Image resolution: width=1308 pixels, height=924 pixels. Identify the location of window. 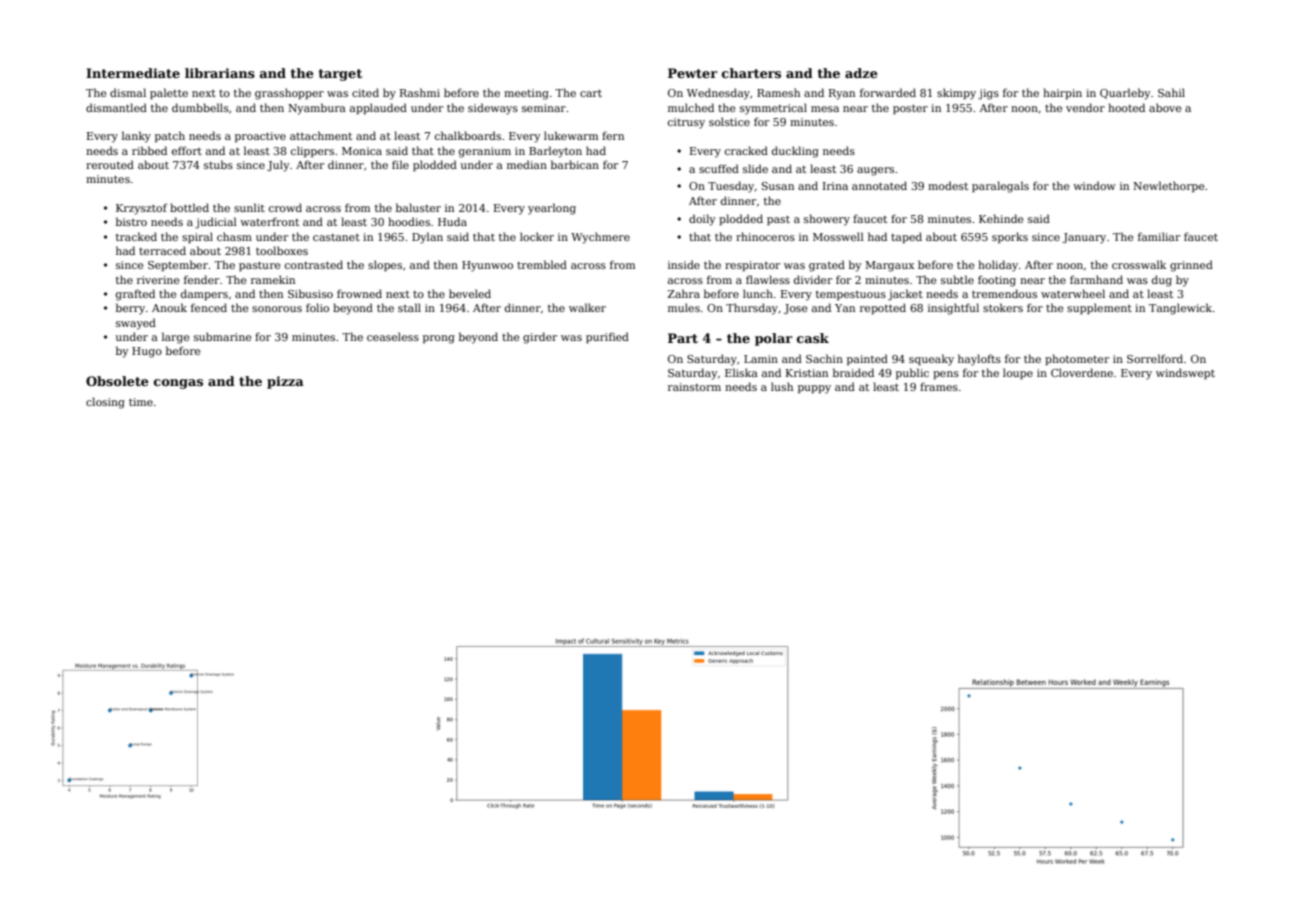
(1094, 185).
